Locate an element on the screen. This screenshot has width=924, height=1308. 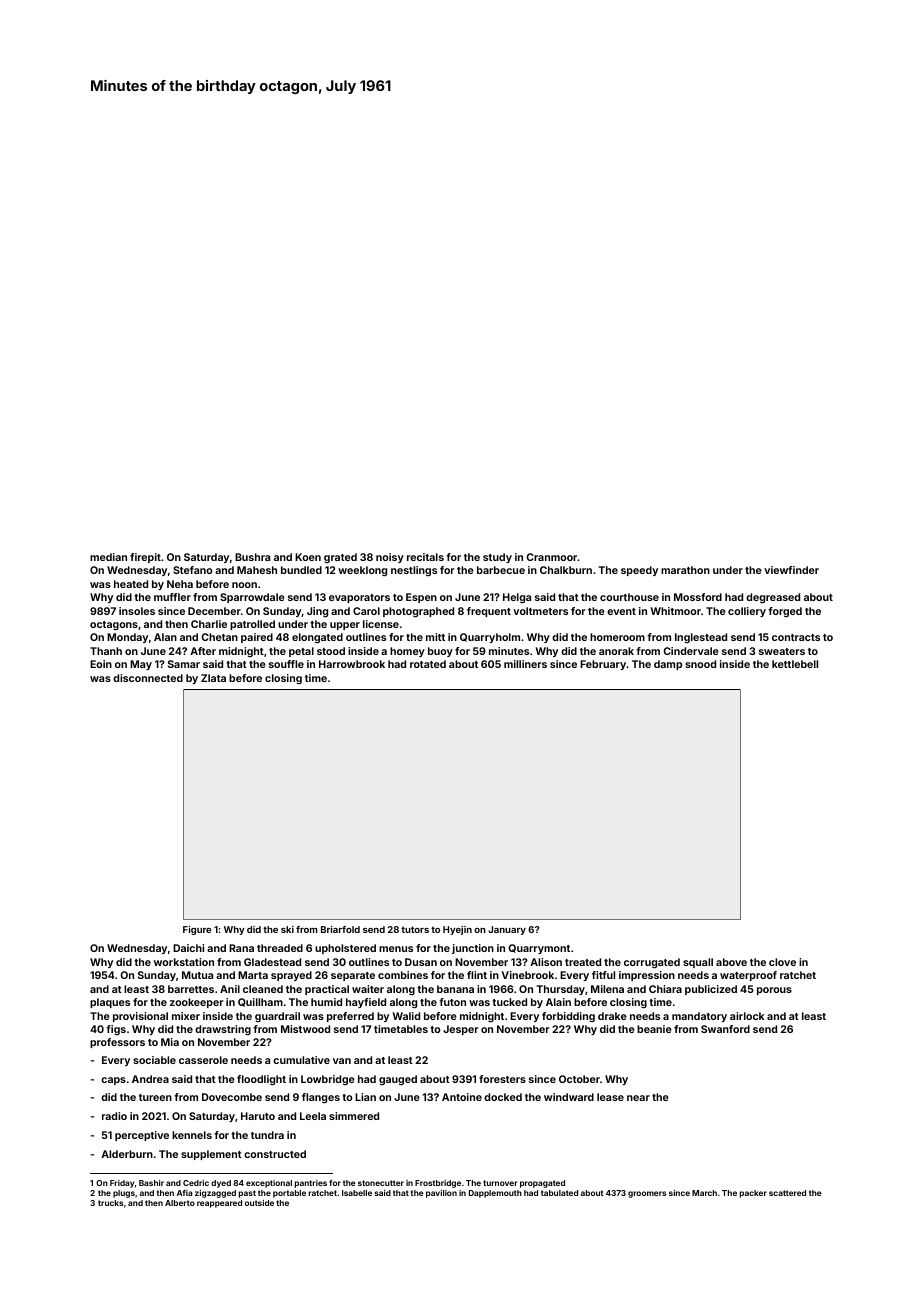
combines is located at coordinates (403, 975).
